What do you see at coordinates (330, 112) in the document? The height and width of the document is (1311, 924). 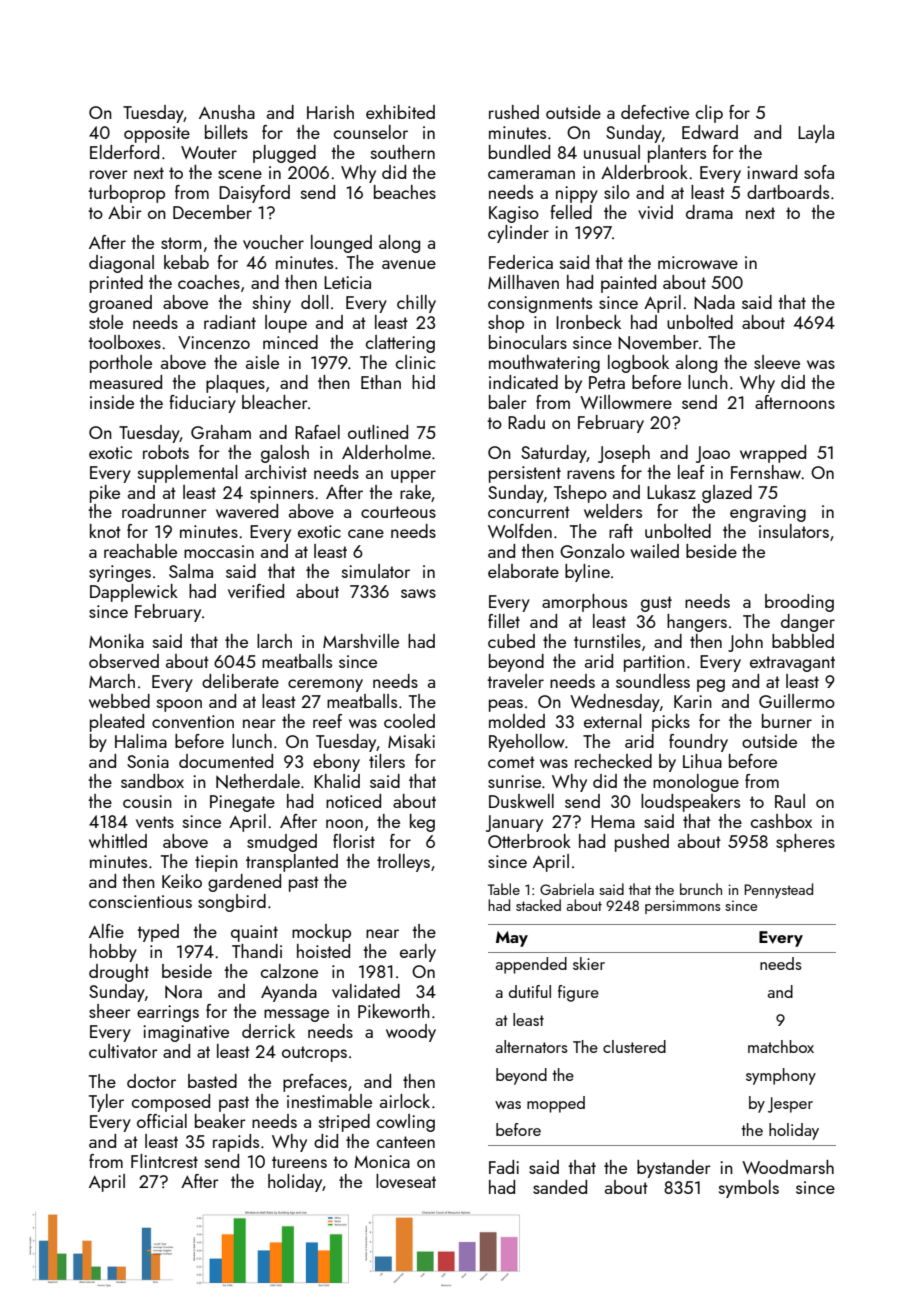 I see `Harish` at bounding box center [330, 112].
